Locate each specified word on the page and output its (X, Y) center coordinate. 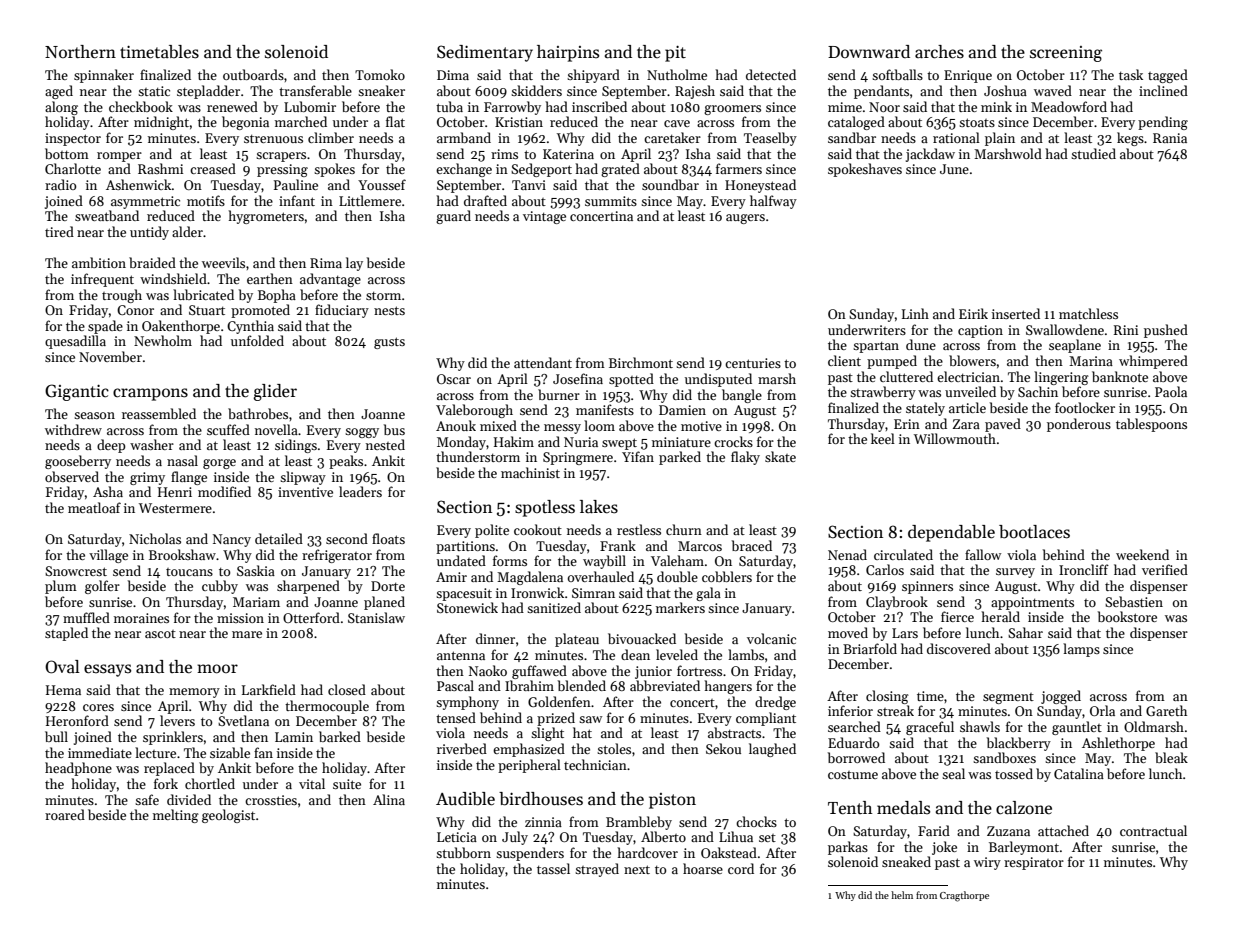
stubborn (463, 852)
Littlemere (370, 200)
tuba (449, 106)
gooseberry (78, 462)
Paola (1171, 391)
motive (701, 426)
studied (1093, 153)
